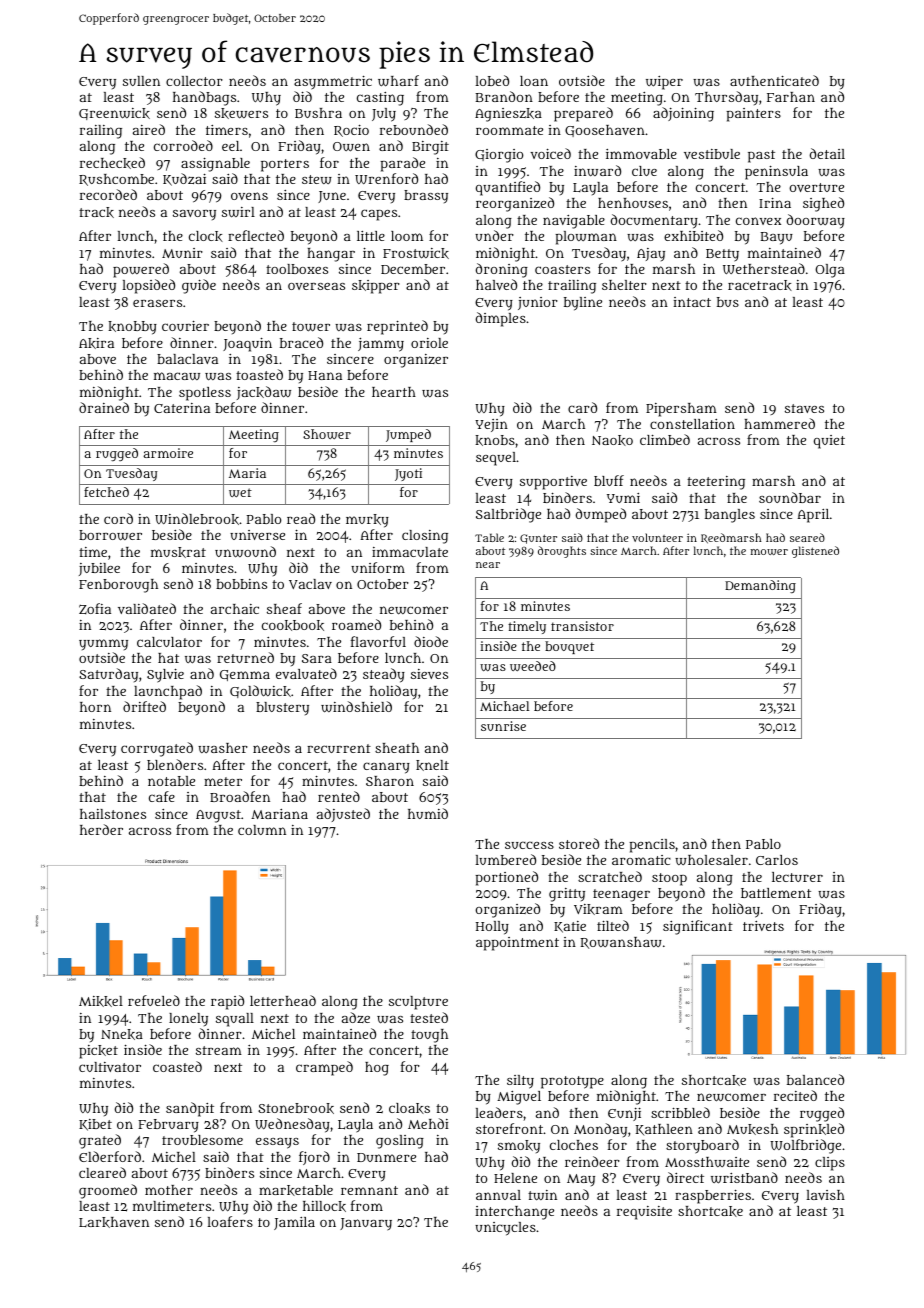  Describe the element at coordinates (169, 1190) in the screenshot. I see `mother` at that location.
